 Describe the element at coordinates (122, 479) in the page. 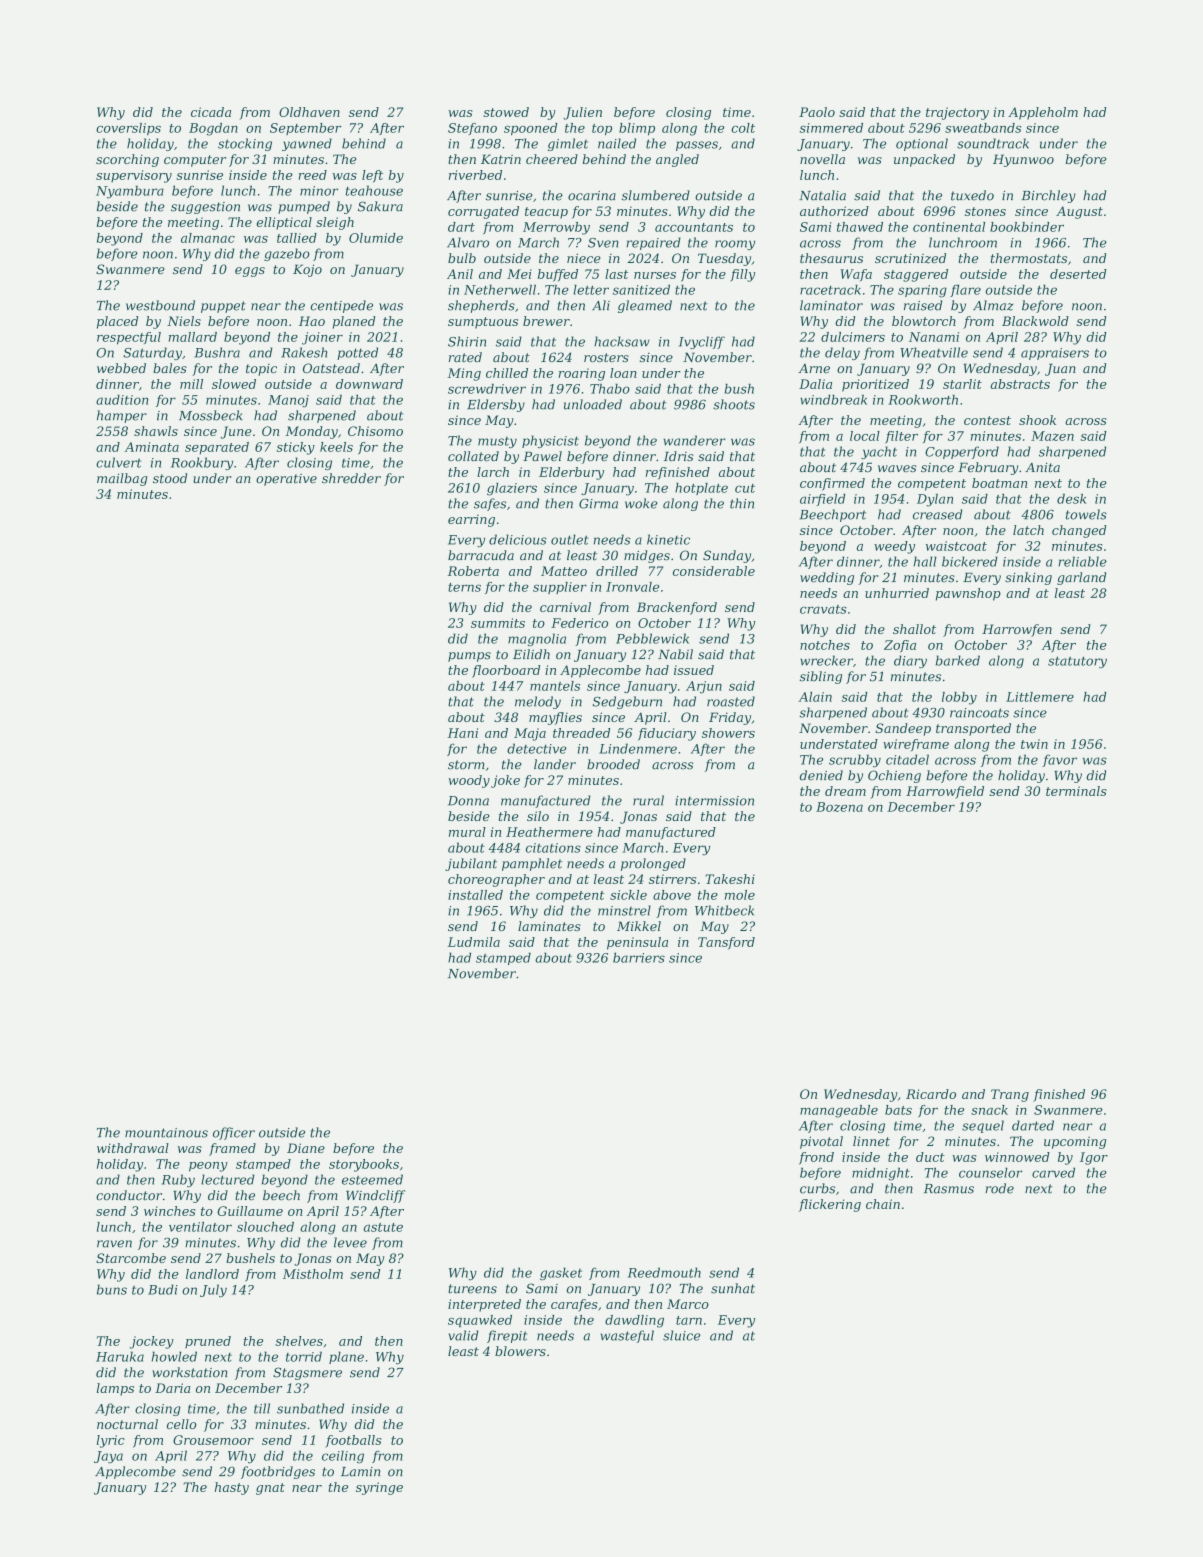

I see `mailbag` at that location.
